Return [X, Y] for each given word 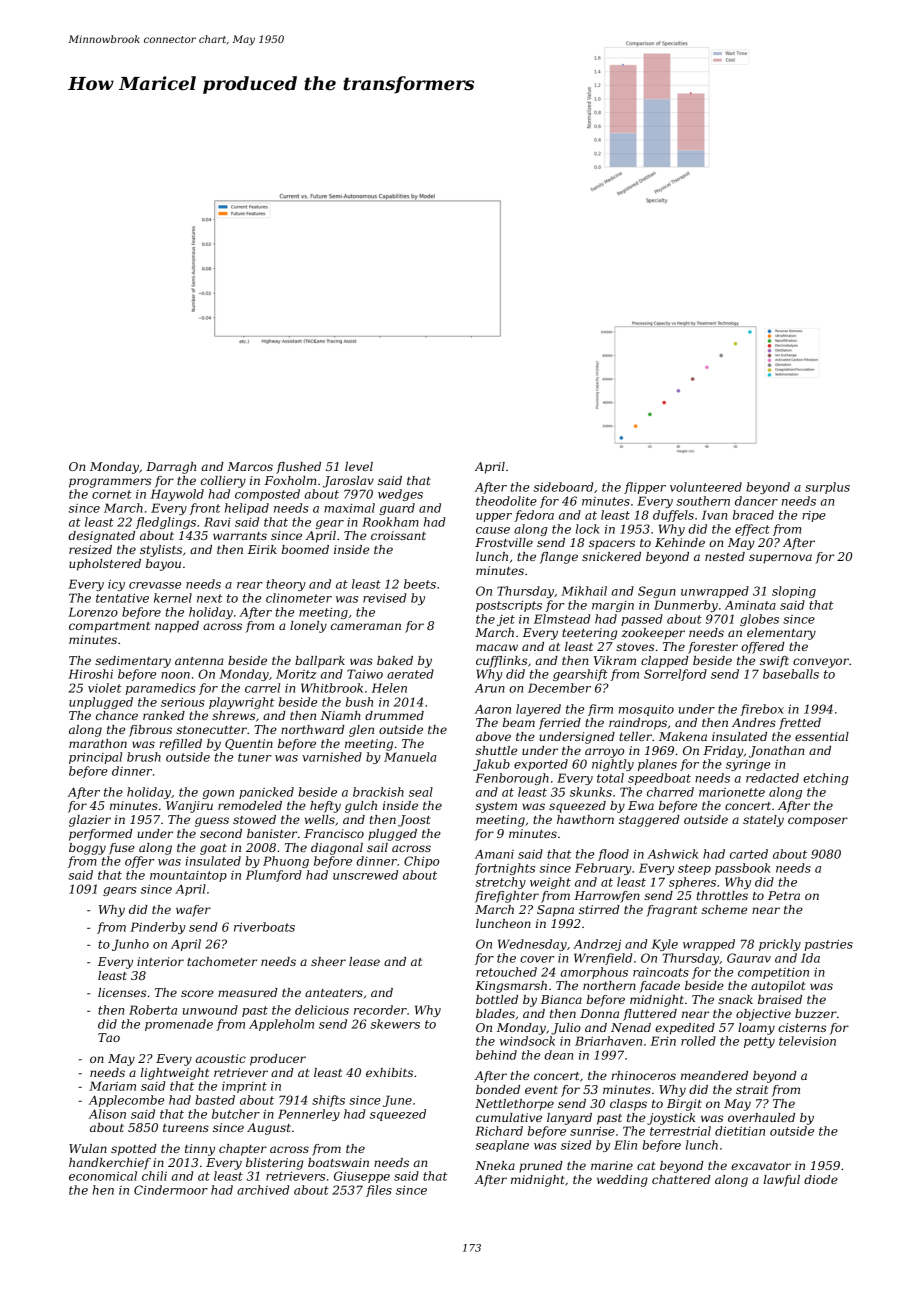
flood [613, 855]
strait [752, 1089]
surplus [827, 488]
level [359, 466]
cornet [112, 494]
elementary [781, 634]
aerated [410, 674]
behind [496, 1055]
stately [763, 821]
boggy [87, 849]
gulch [361, 807]
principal [95, 758]
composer [818, 822]
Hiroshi [90, 674]
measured [248, 992]
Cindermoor [171, 1190]
